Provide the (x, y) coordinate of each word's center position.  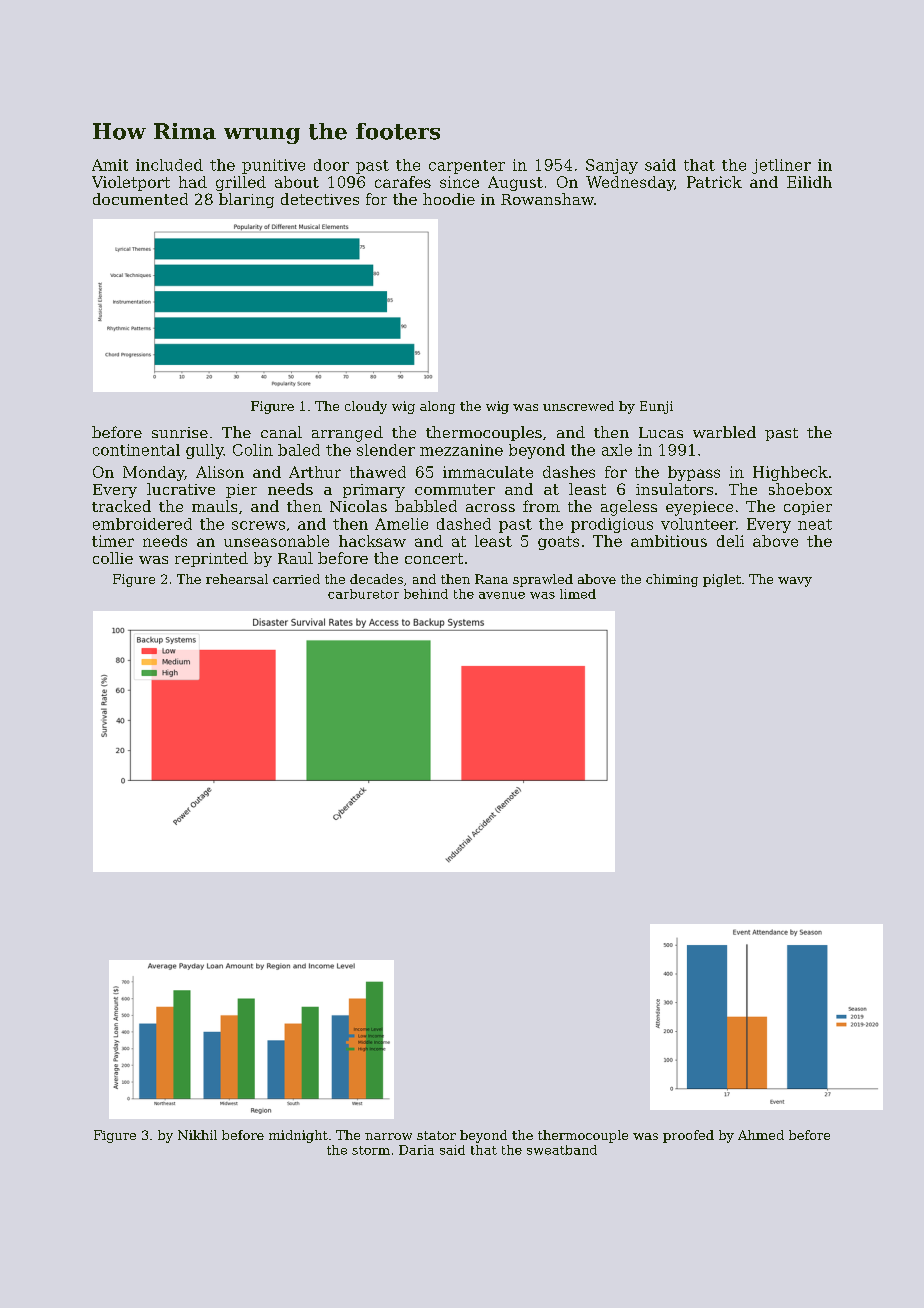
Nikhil (197, 1135)
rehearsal (237, 579)
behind (426, 594)
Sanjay (612, 166)
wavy (795, 582)
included (169, 165)
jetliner (781, 166)
